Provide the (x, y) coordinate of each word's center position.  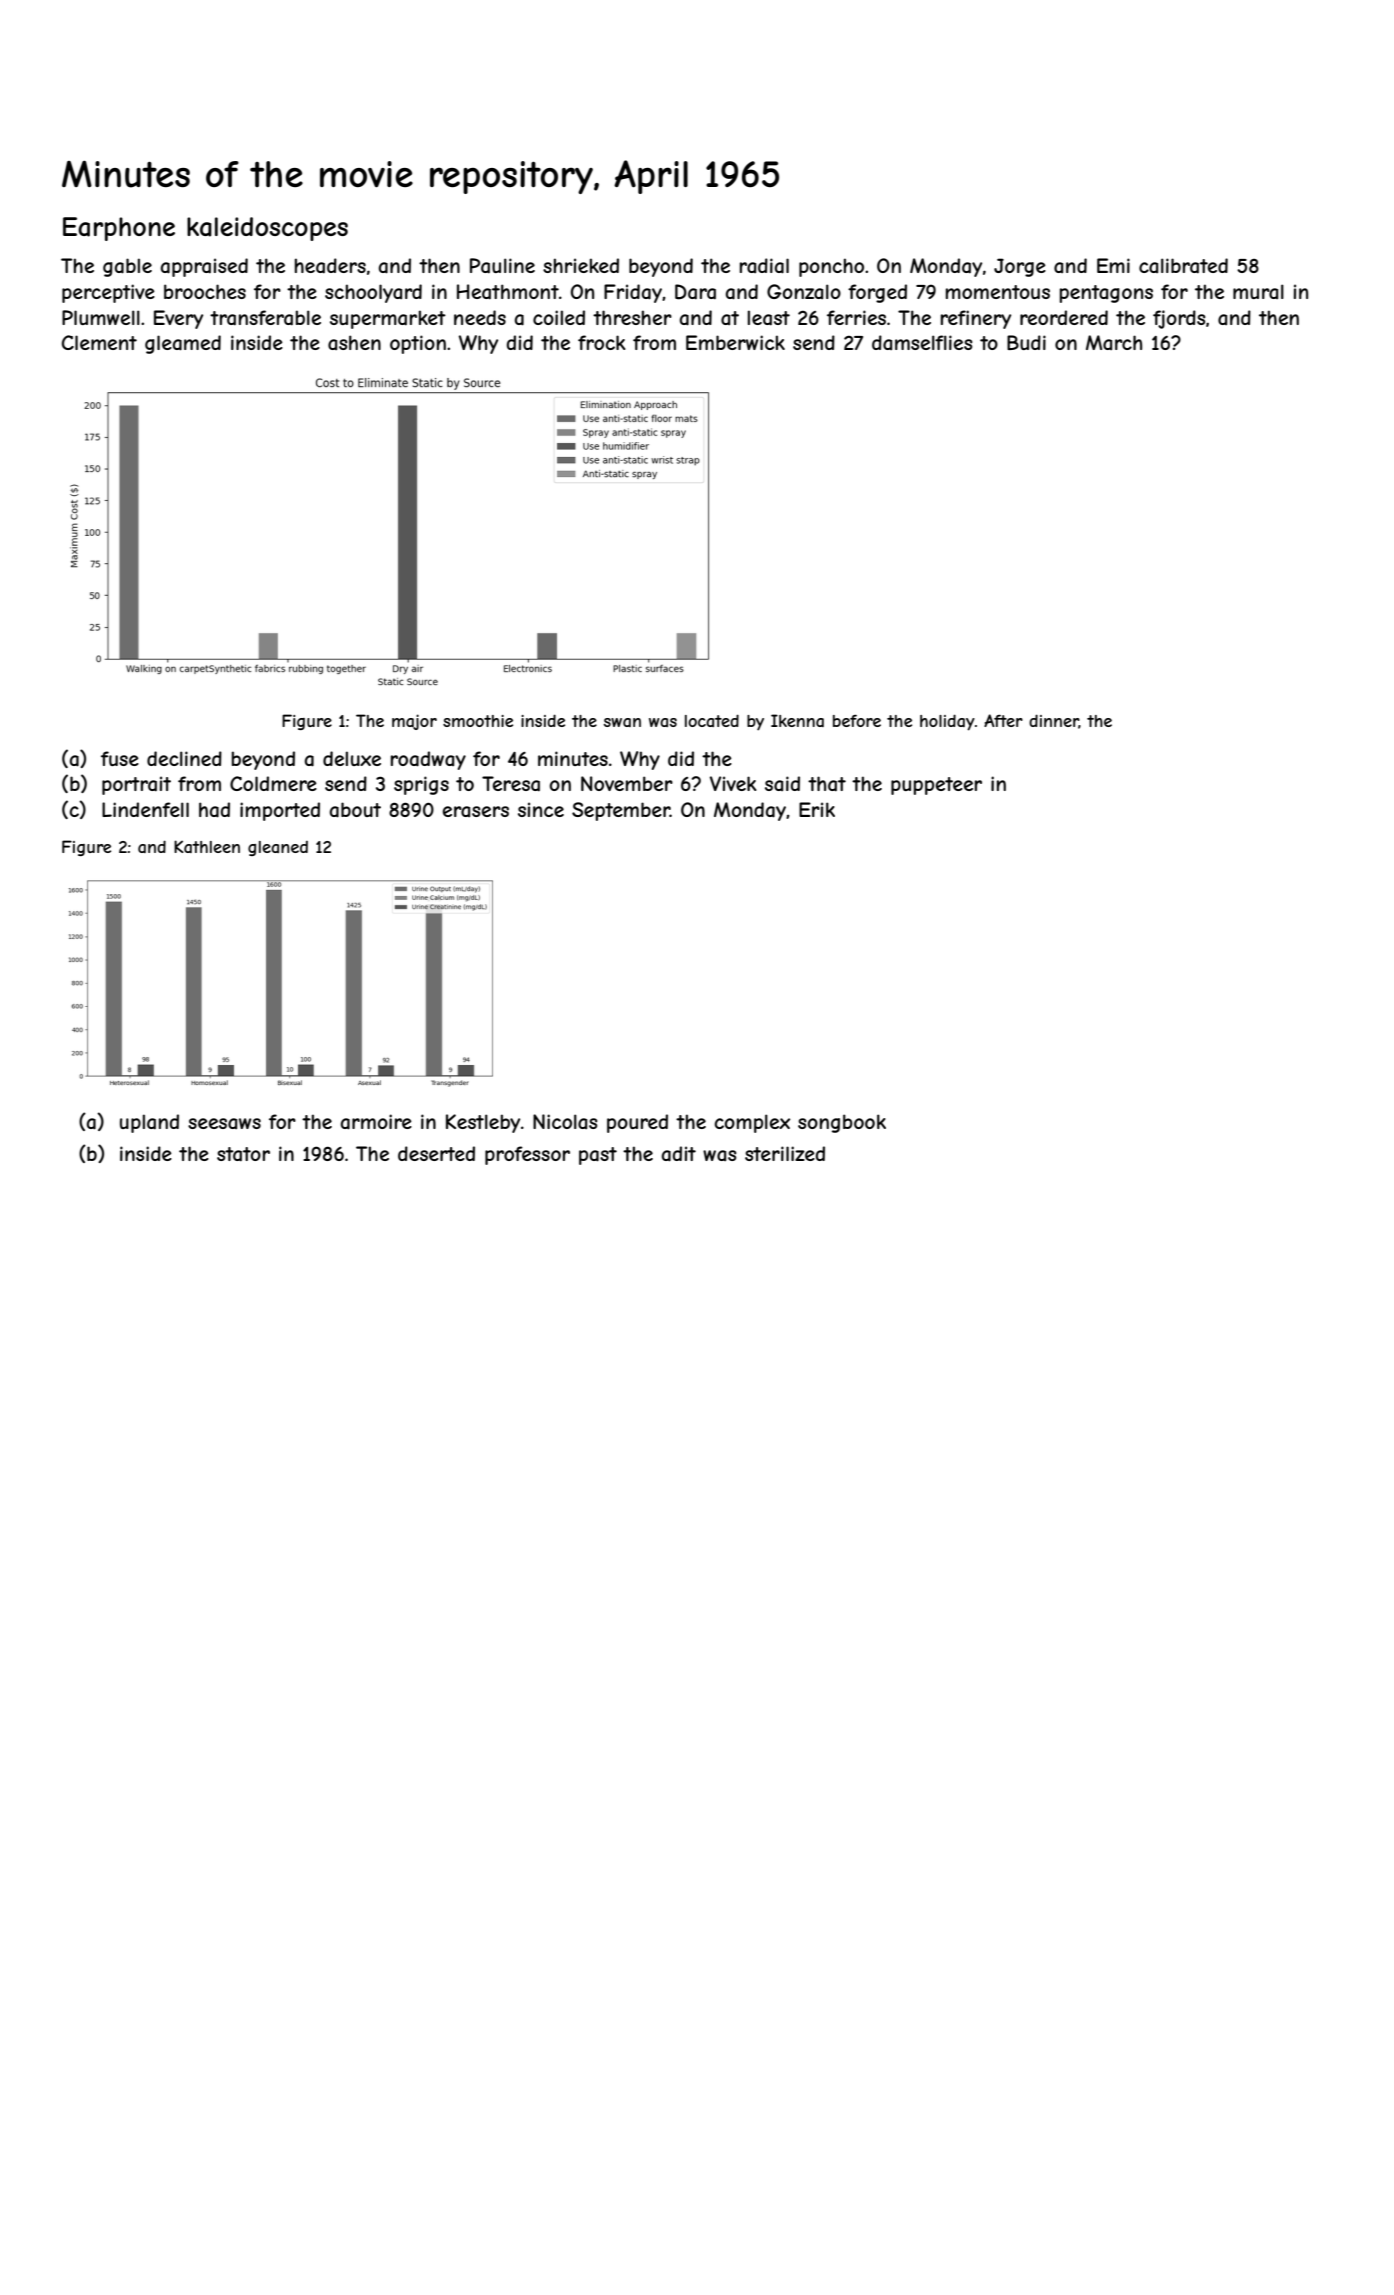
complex (752, 1123)
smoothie (478, 721)
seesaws (224, 1123)
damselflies (922, 342)
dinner (1054, 721)
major (414, 722)
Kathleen (207, 846)
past (598, 1156)
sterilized (785, 1153)
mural (1258, 291)
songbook (842, 1123)
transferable (265, 318)
